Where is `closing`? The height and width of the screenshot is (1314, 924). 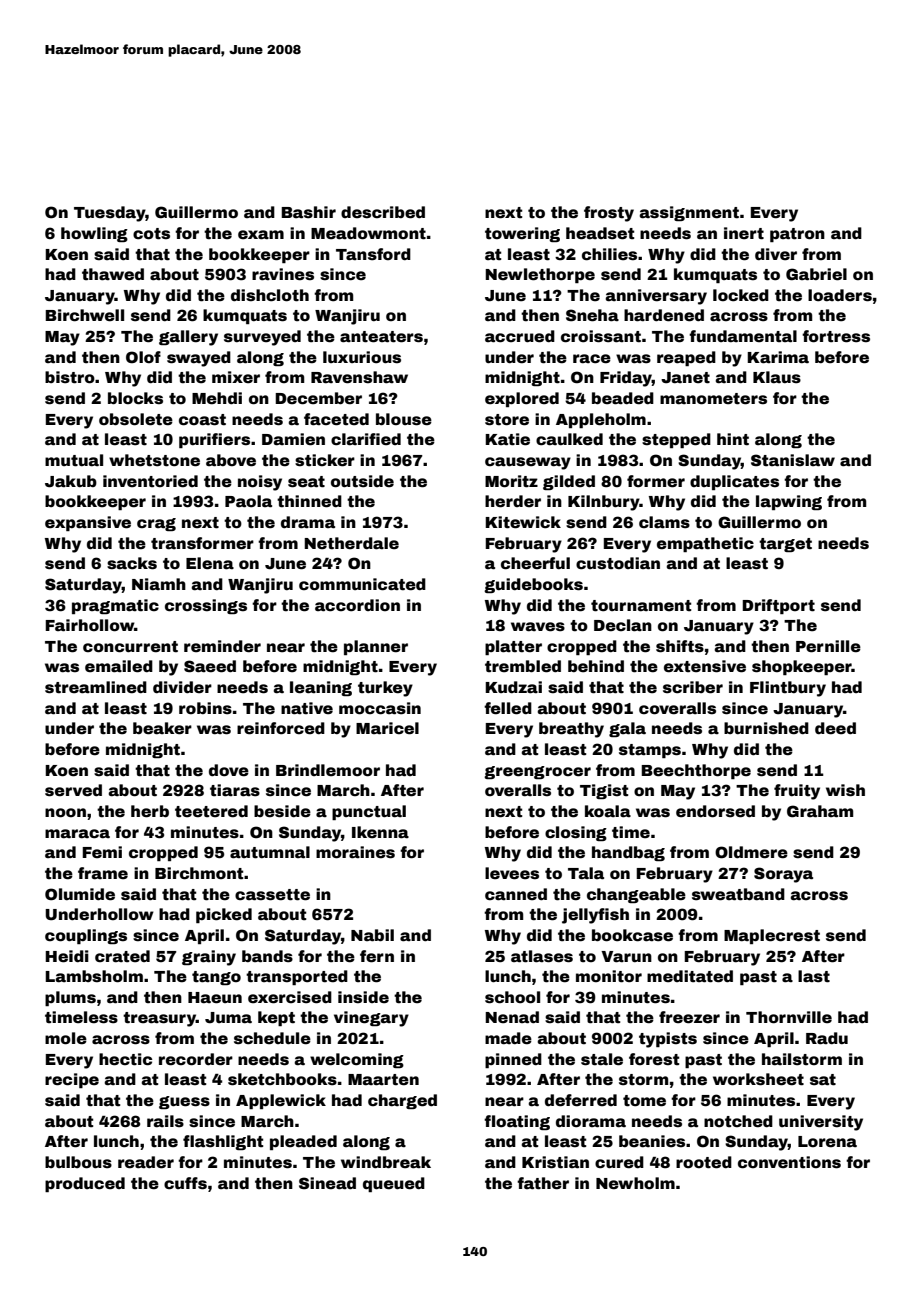
closing is located at coordinates (576, 833).
